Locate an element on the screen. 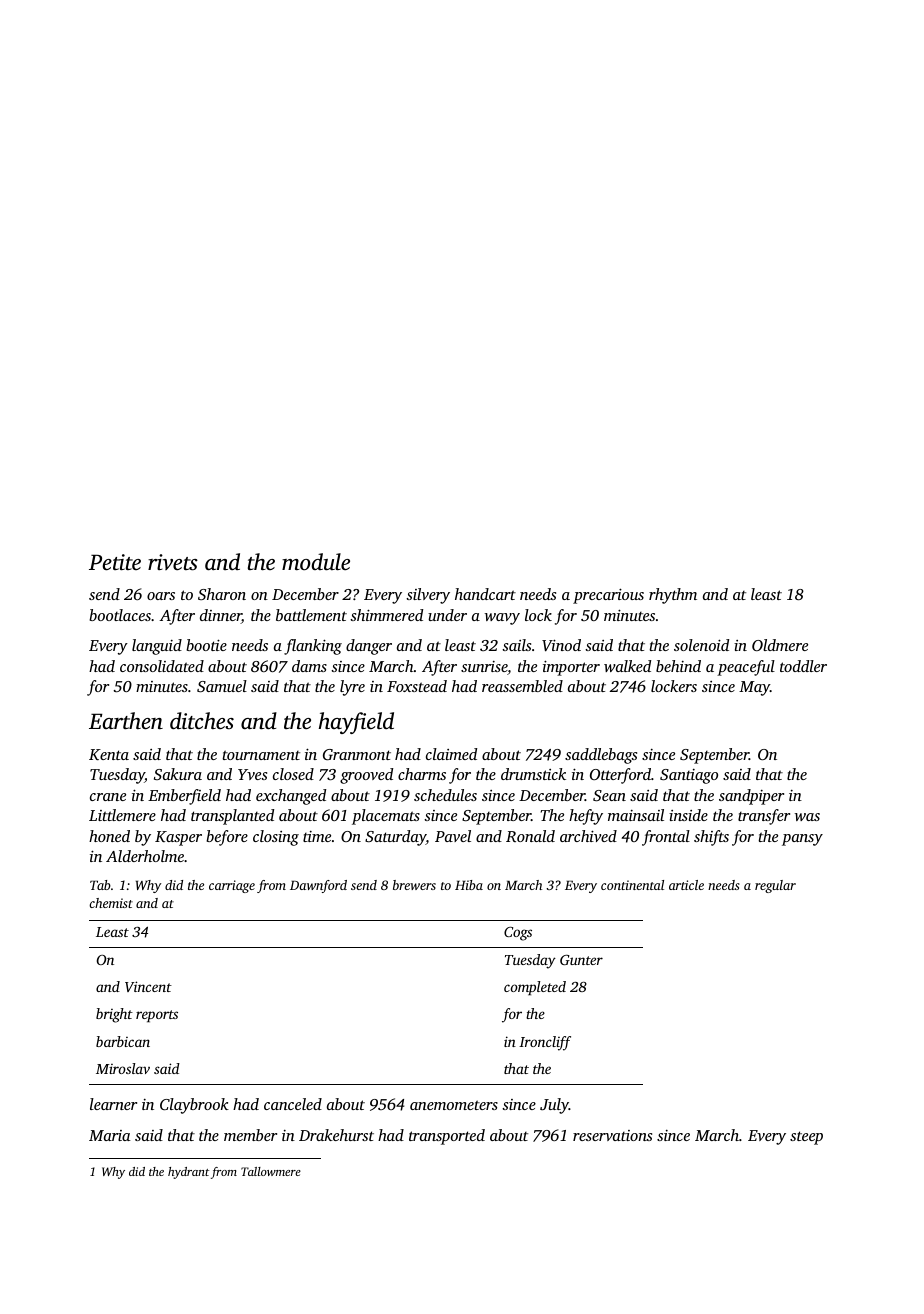  Drakehurst is located at coordinates (336, 1135).
